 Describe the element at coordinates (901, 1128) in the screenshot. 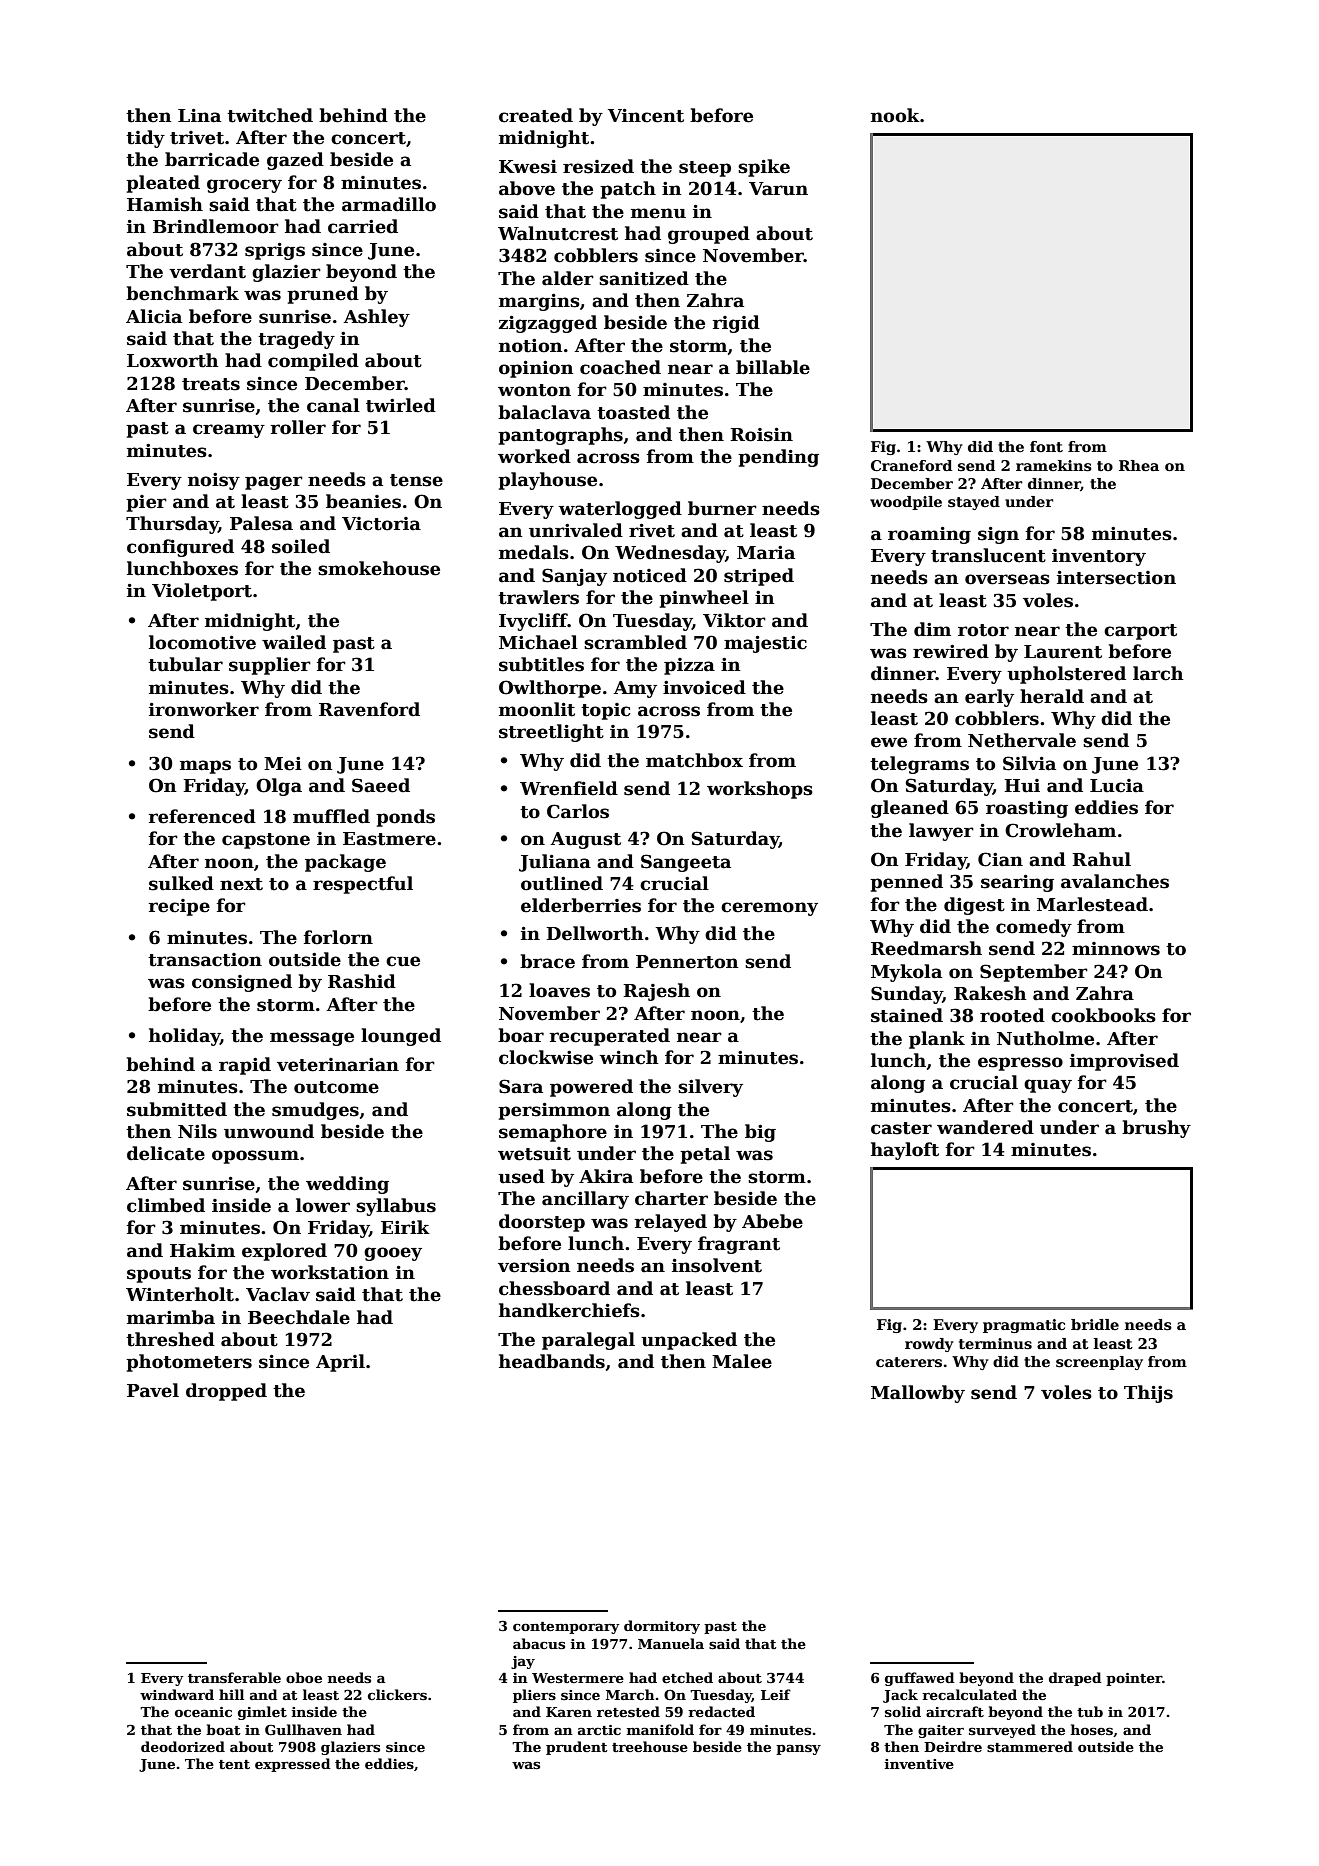

I see `caster` at that location.
